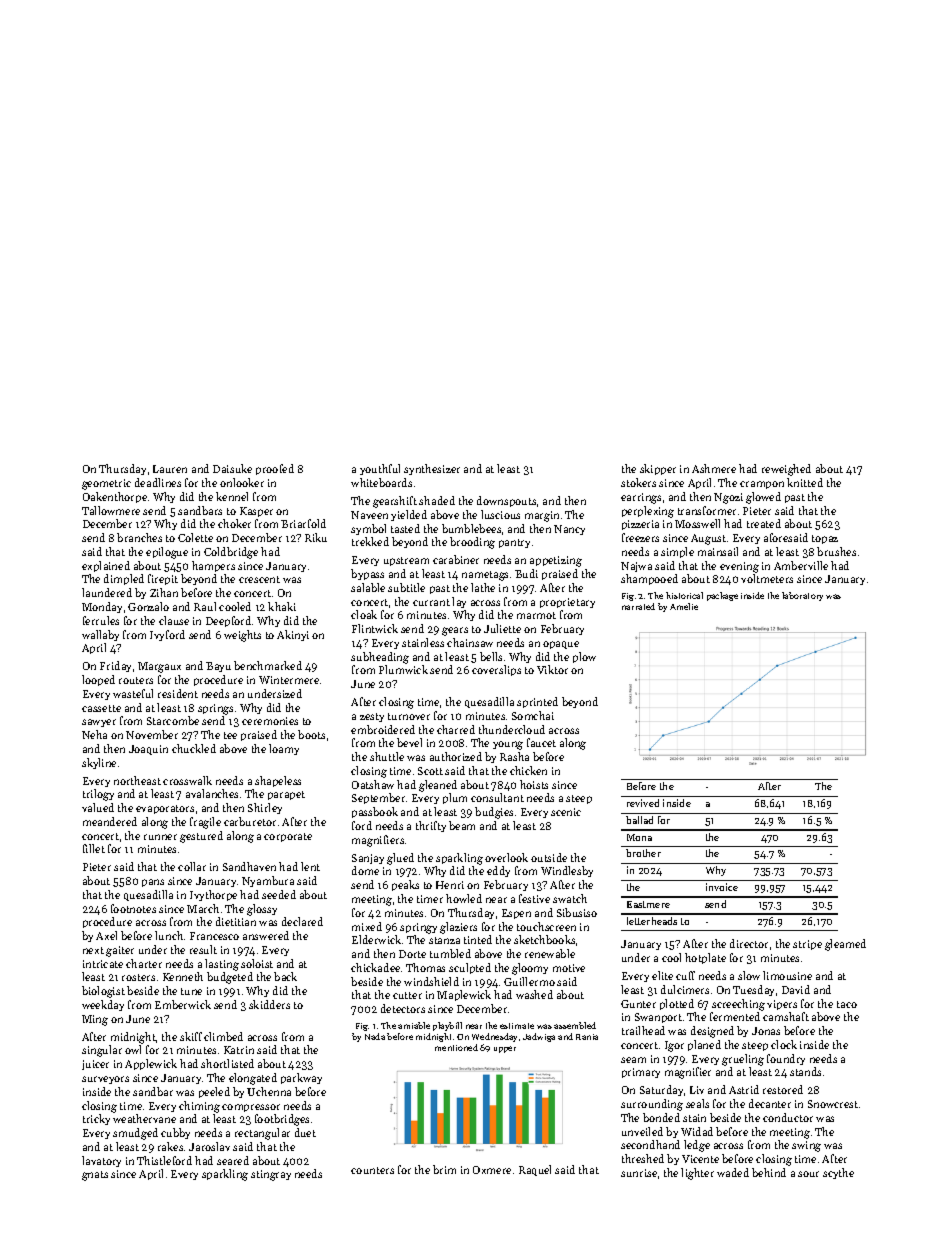  Describe the element at coordinates (136, 680) in the page. I see `routers` at that location.
